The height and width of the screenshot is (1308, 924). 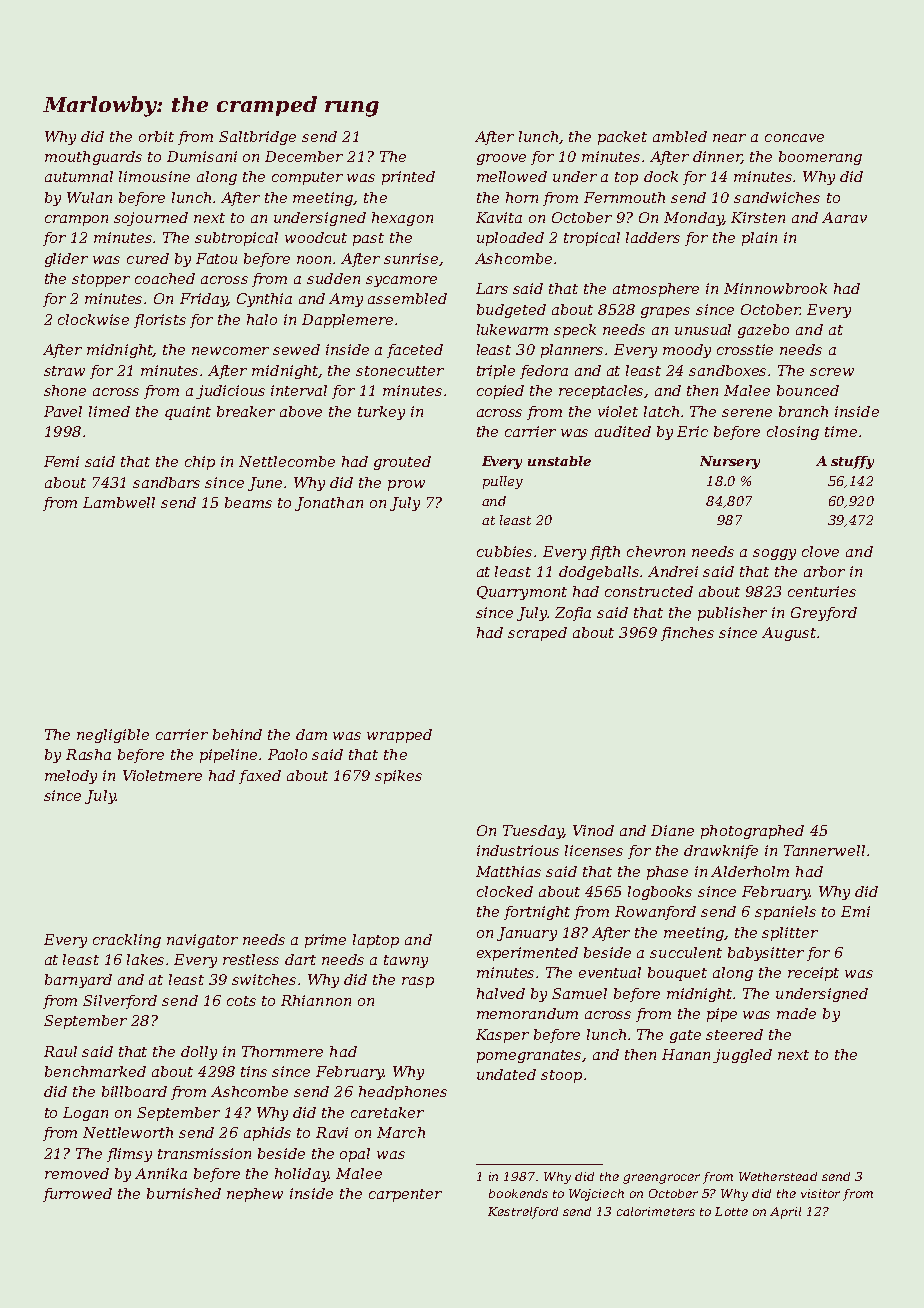 I want to click on unstable, so click(x=559, y=461).
